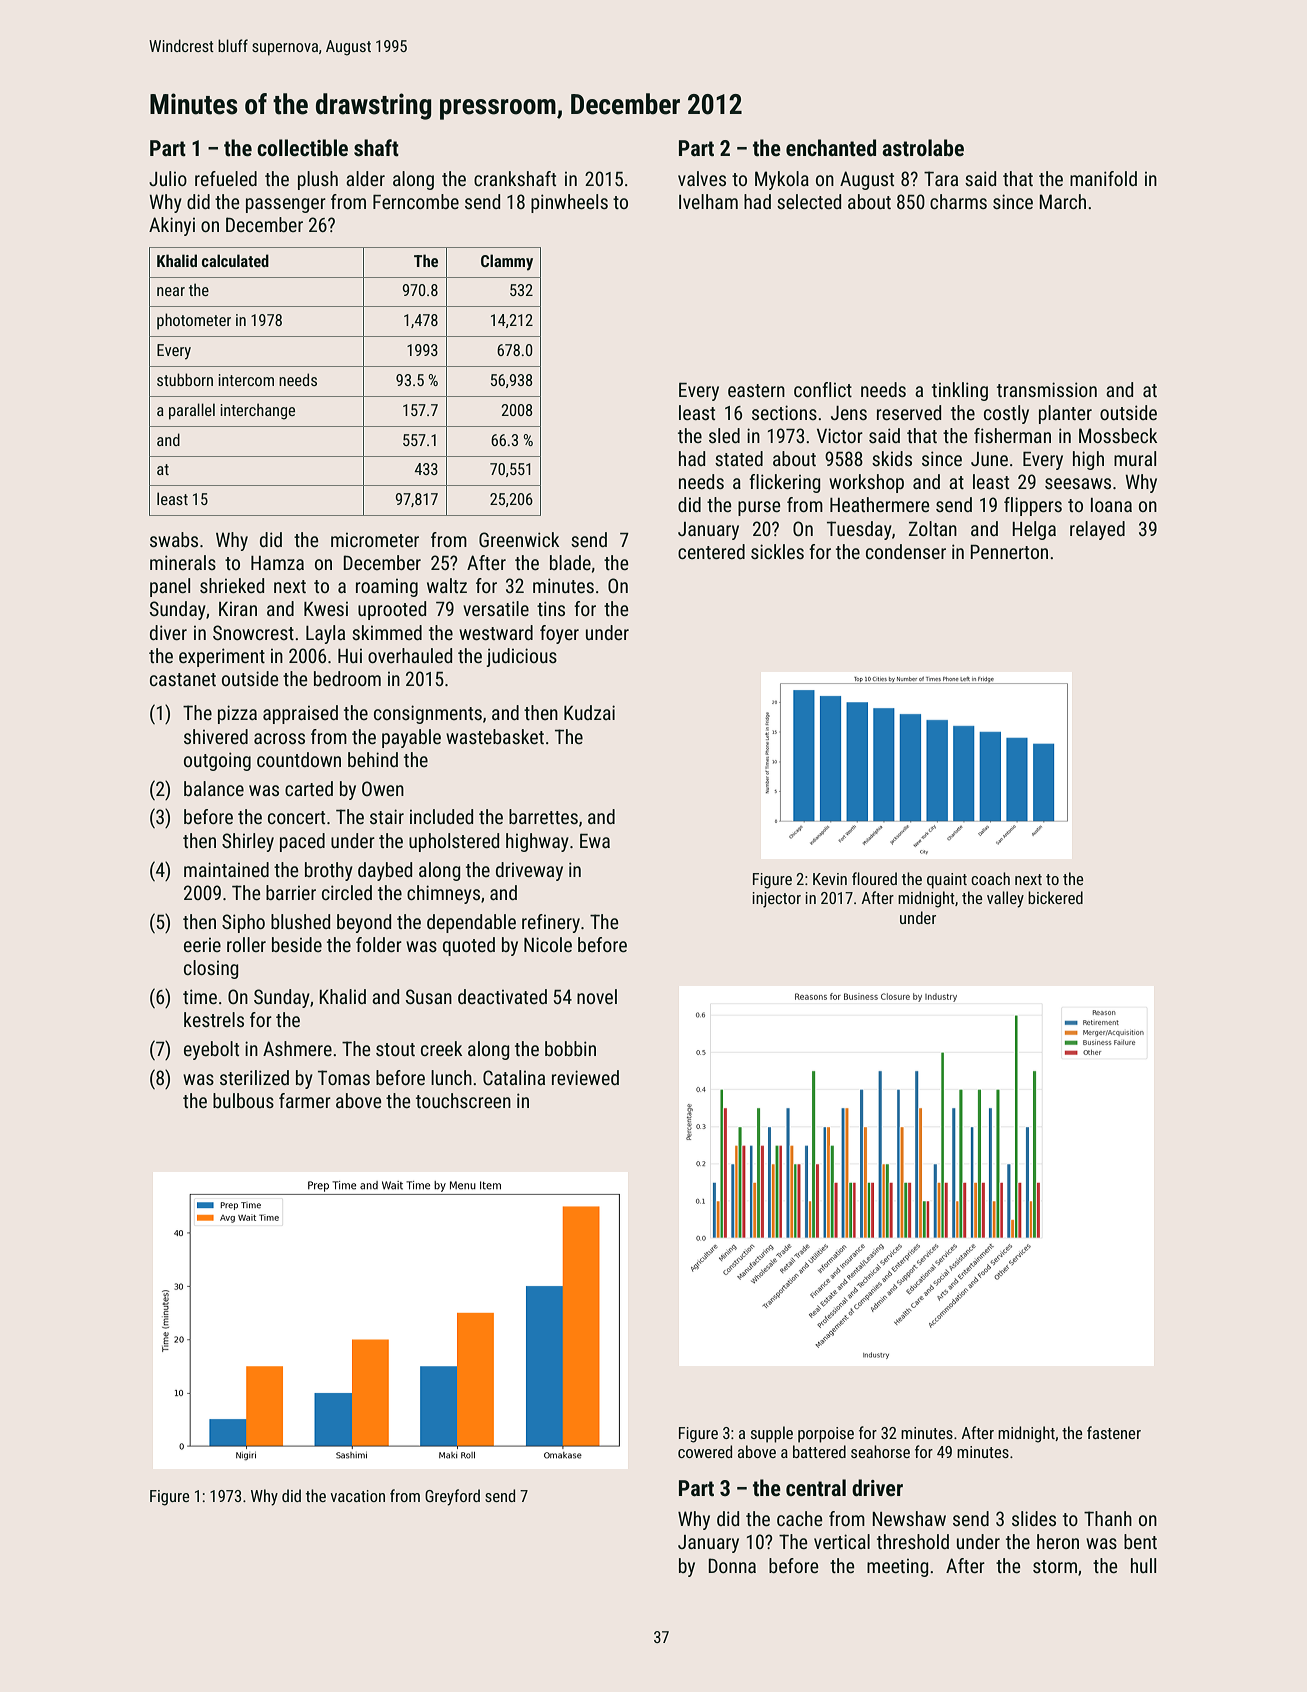  I want to click on bulbous, so click(243, 1100).
